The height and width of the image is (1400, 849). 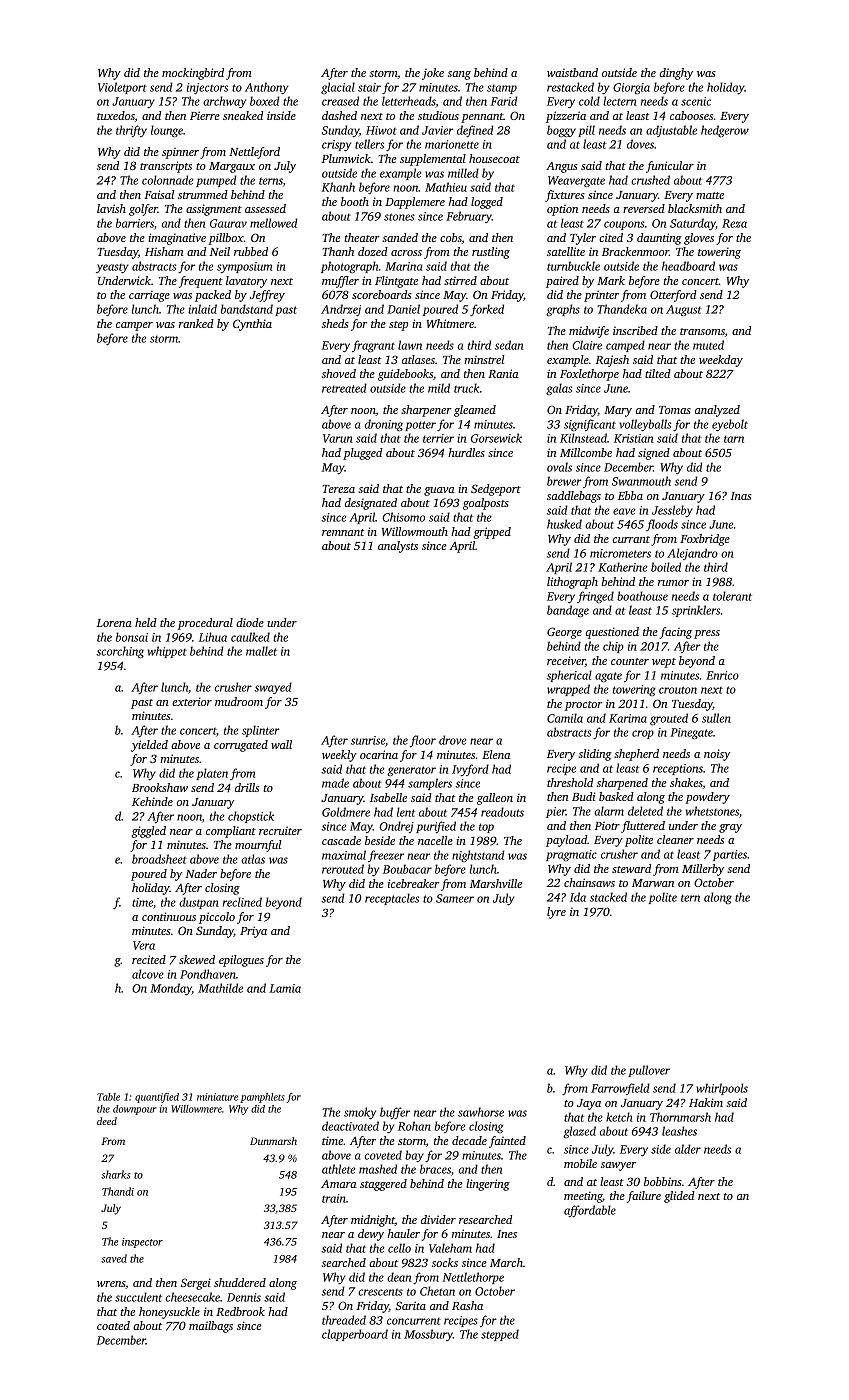 I want to click on failure, so click(x=644, y=1197).
